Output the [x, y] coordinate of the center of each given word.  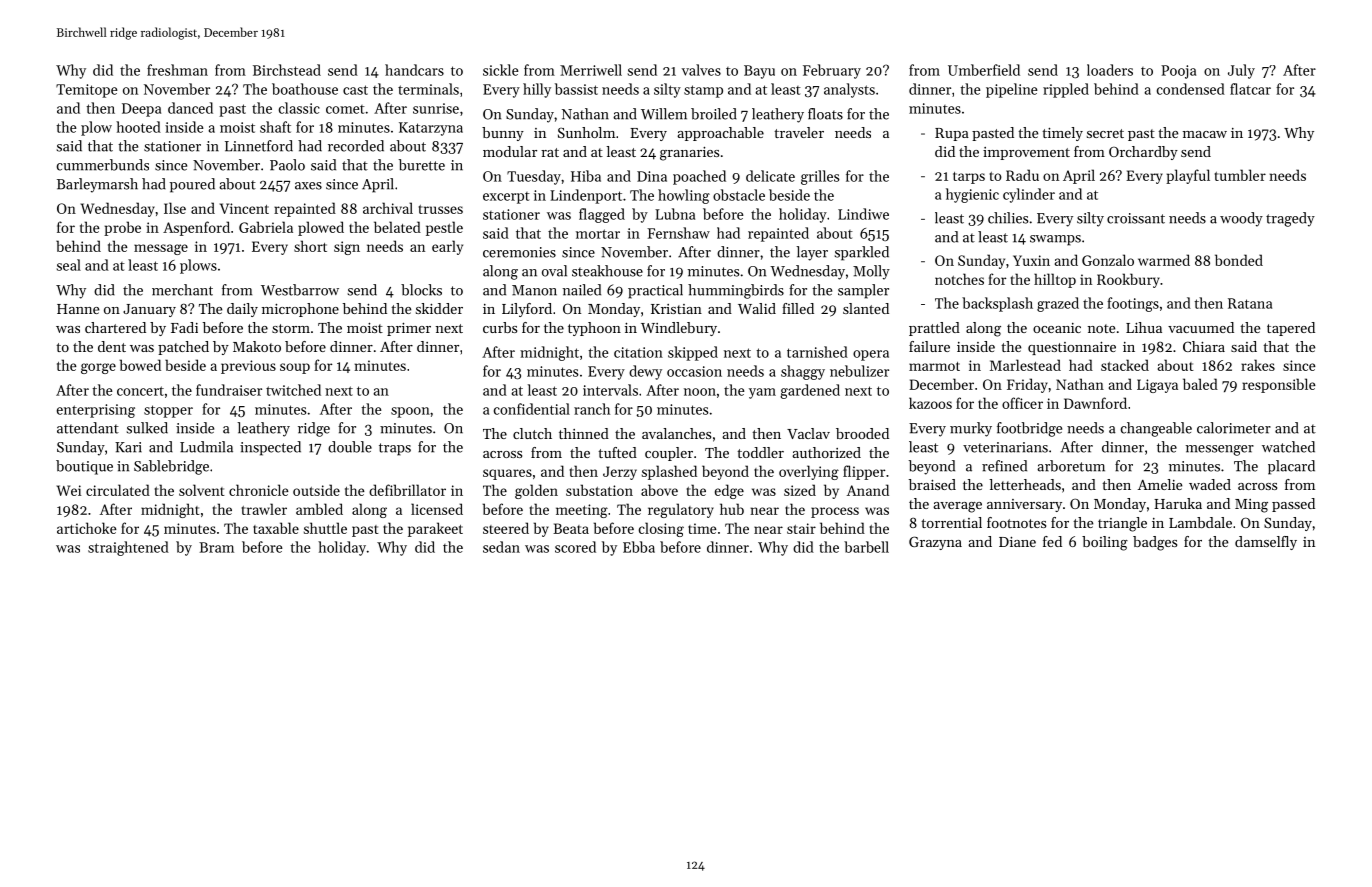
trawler [264, 509]
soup [295, 368]
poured [192, 185]
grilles [820, 177]
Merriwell [591, 70]
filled [798, 308]
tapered [1291, 329]
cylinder [1029, 195]
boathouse [305, 89]
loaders [1110, 70]
